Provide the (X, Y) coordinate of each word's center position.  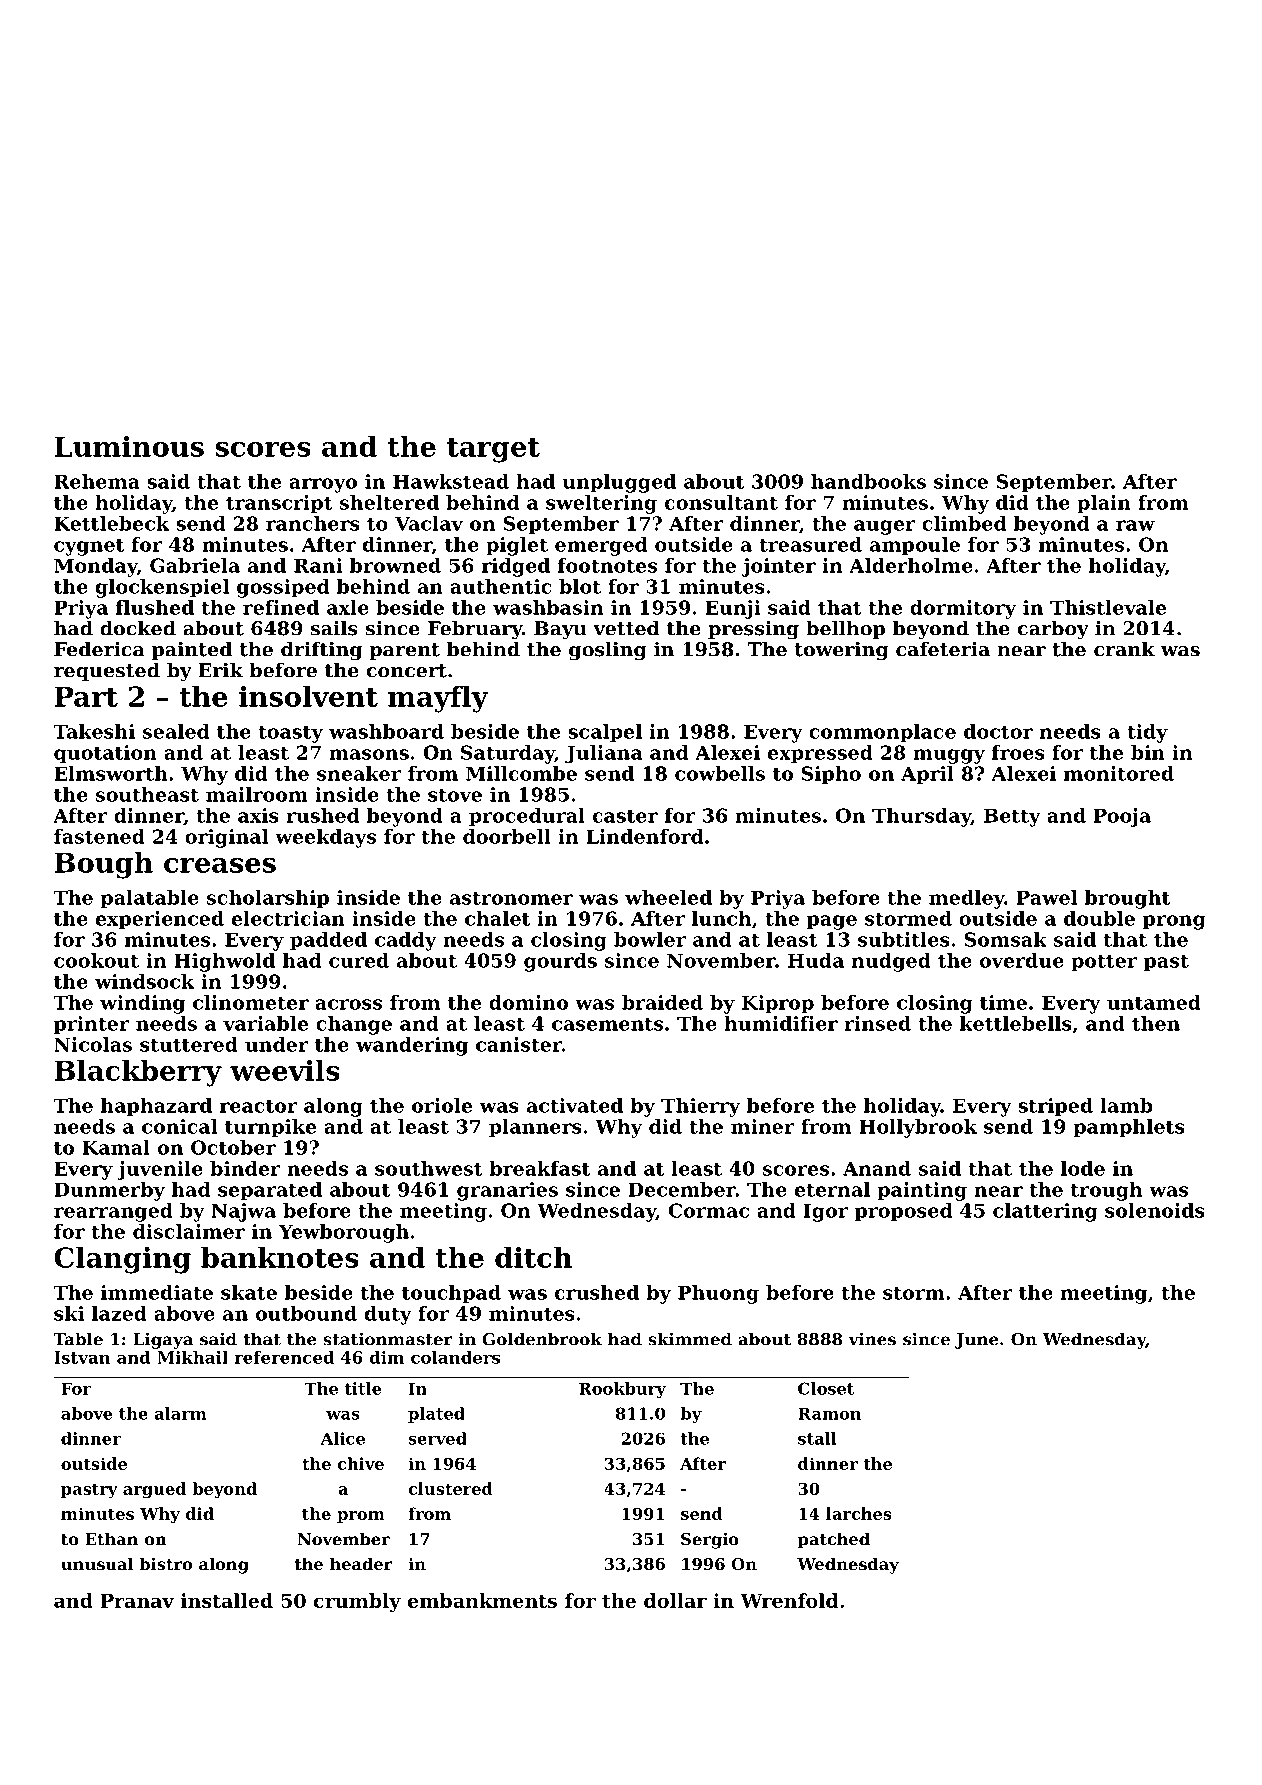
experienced (160, 920)
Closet (826, 1388)
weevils (285, 1070)
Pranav (137, 1601)
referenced (284, 1357)
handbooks (868, 481)
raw (1135, 525)
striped (1055, 1107)
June (976, 1341)
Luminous (129, 446)
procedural (527, 817)
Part (86, 696)
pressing (753, 630)
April (927, 775)
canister (519, 1044)
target (493, 450)
